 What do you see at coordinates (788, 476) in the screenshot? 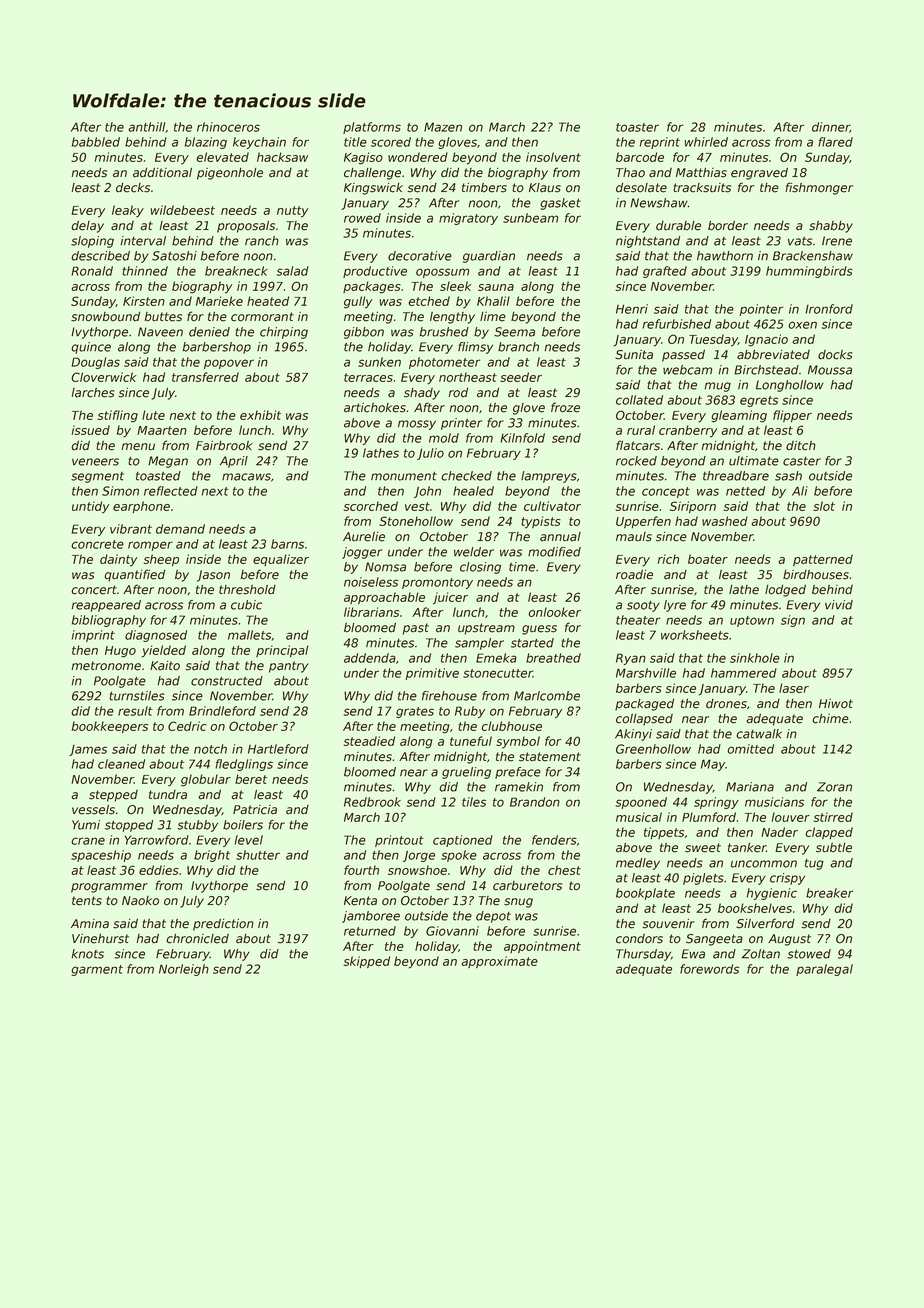
I see `sash` at bounding box center [788, 476].
